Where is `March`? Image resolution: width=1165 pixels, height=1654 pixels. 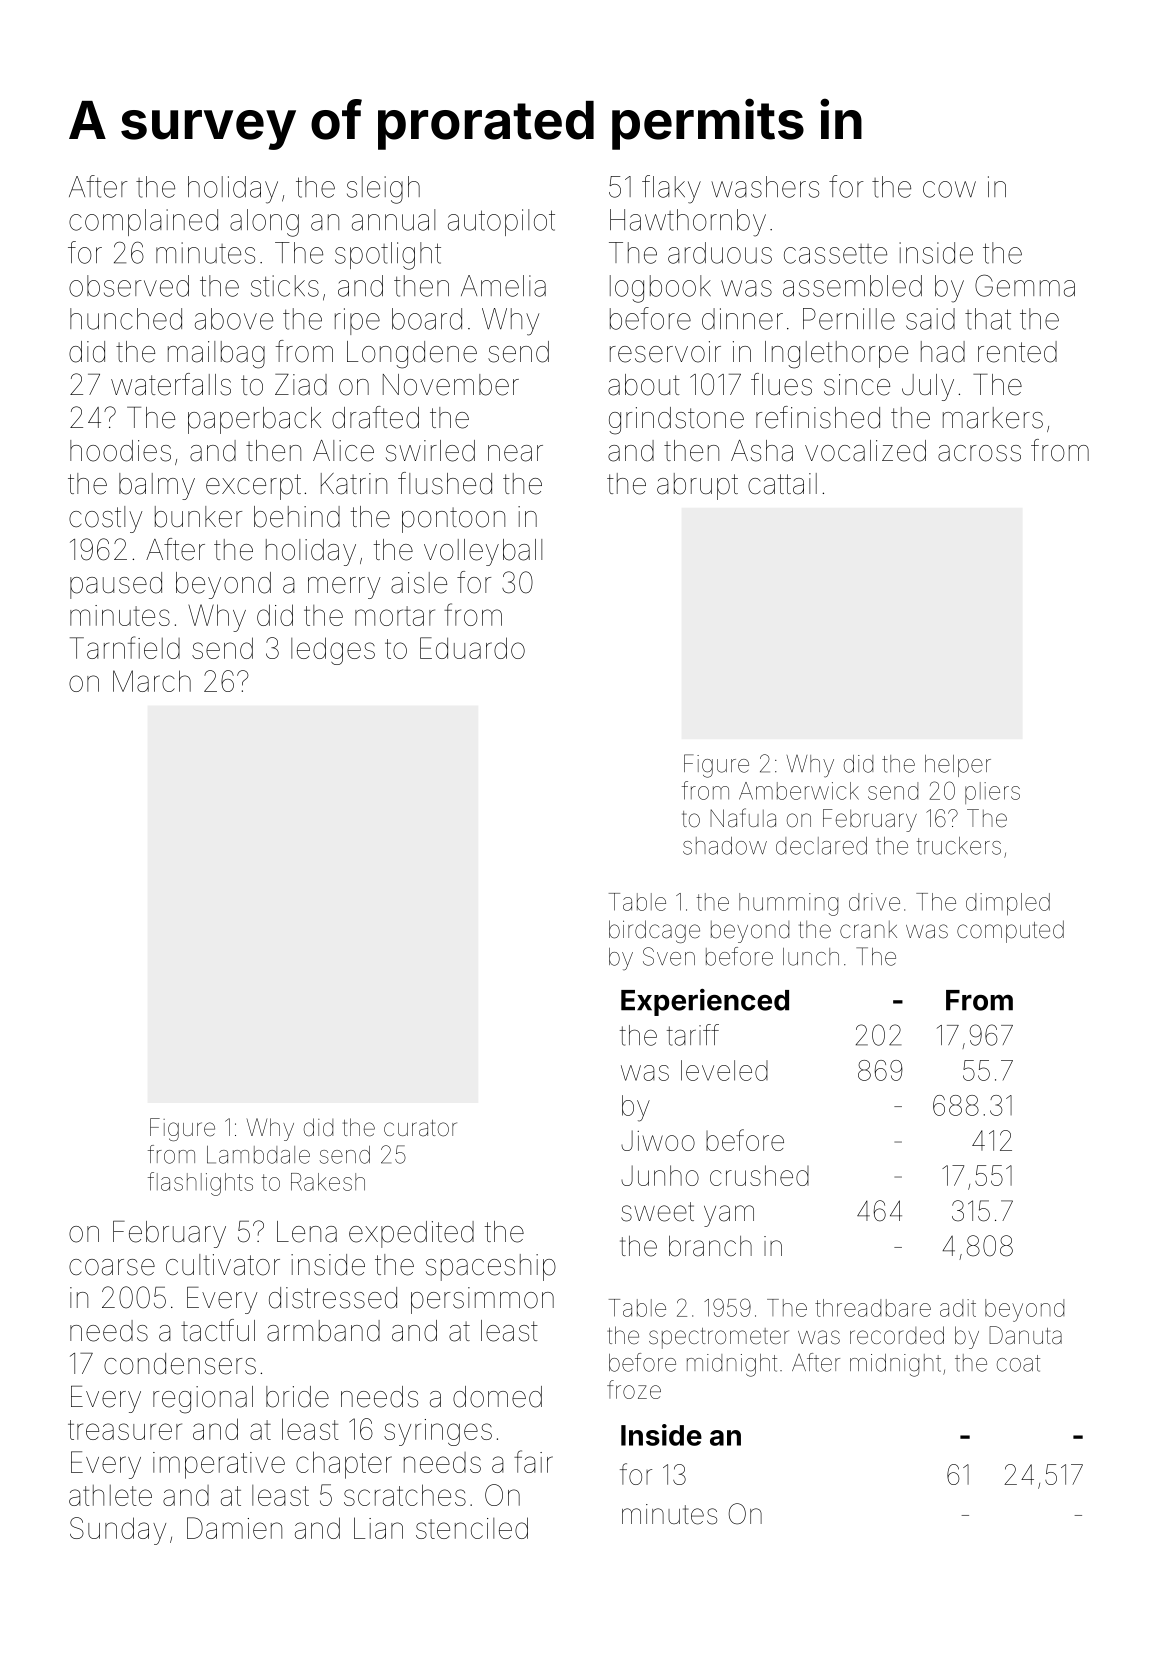 March is located at coordinates (152, 681).
